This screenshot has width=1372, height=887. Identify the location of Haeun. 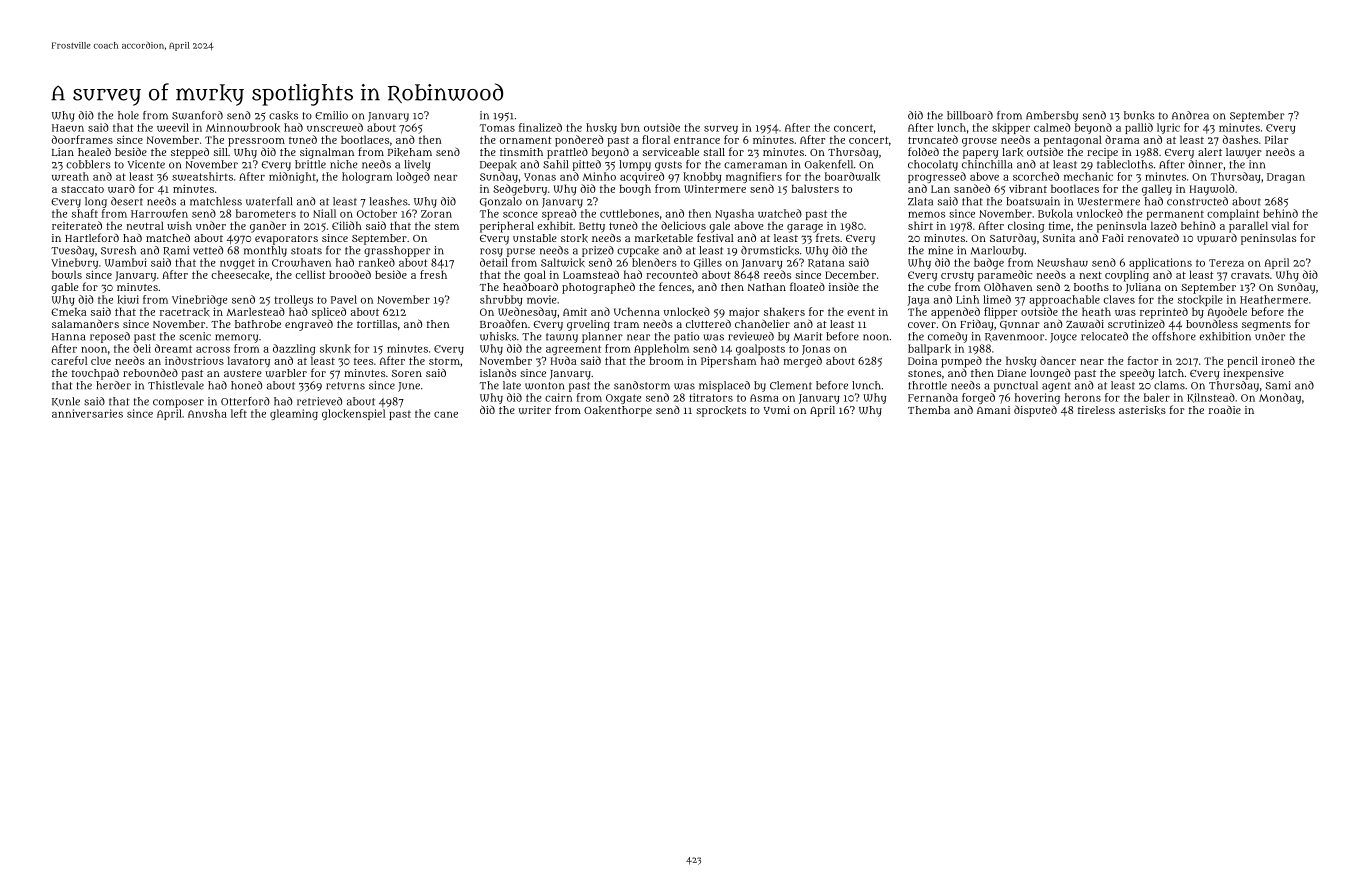
(68, 128).
